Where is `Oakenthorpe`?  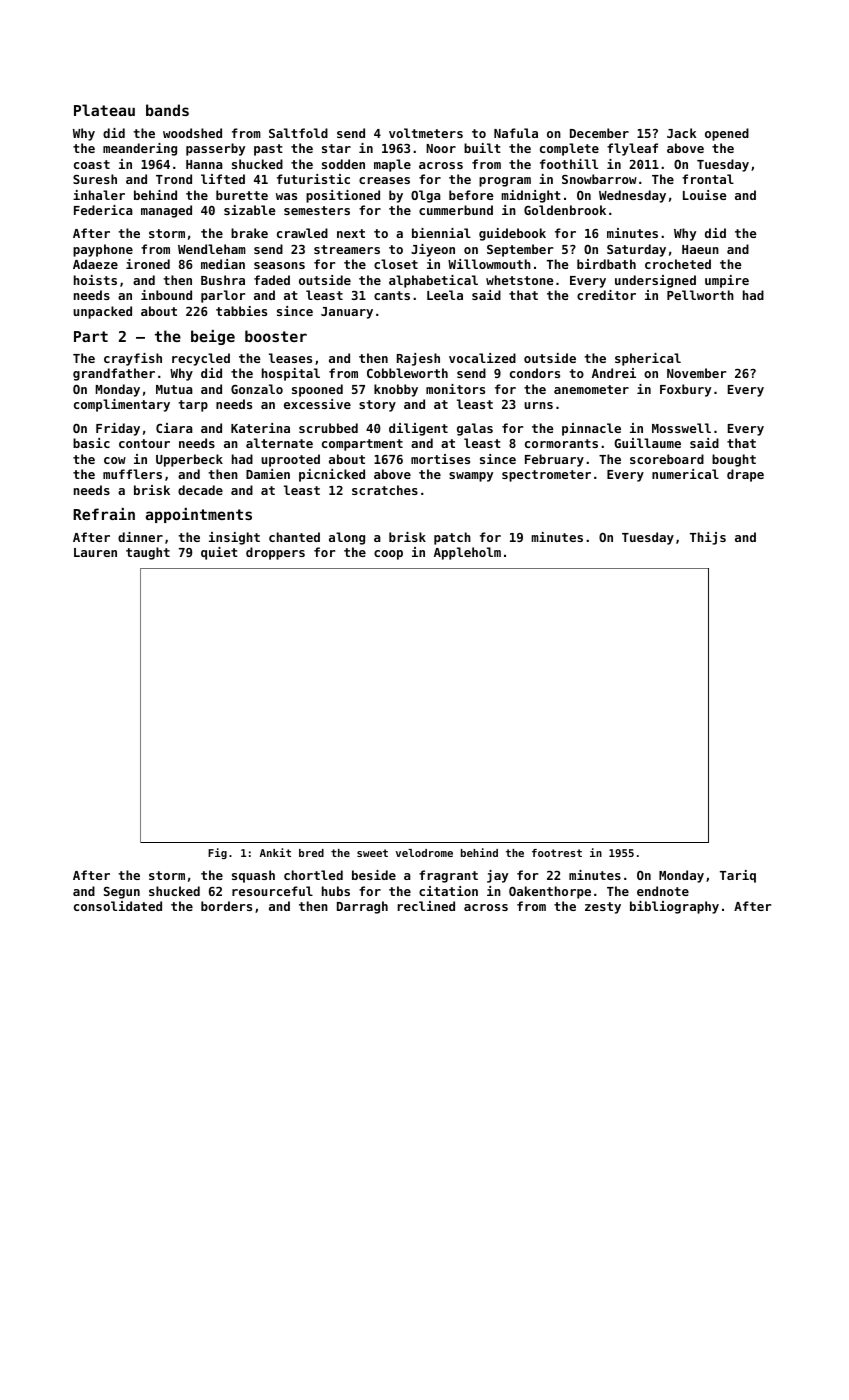
Oakenthorpe is located at coordinates (550, 892).
